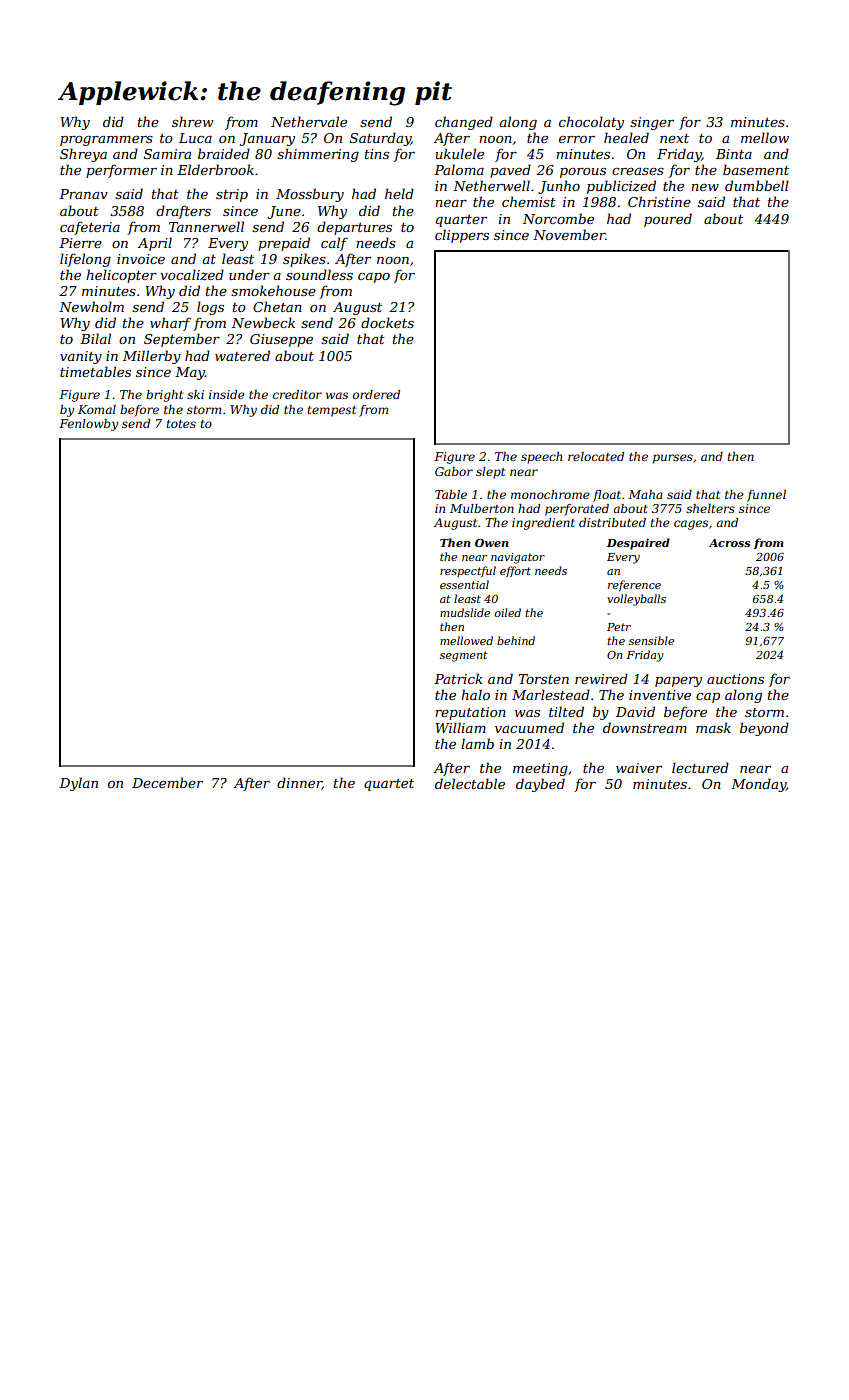 This document has width=849, height=1400. What do you see at coordinates (167, 782) in the document?
I see `December` at bounding box center [167, 782].
